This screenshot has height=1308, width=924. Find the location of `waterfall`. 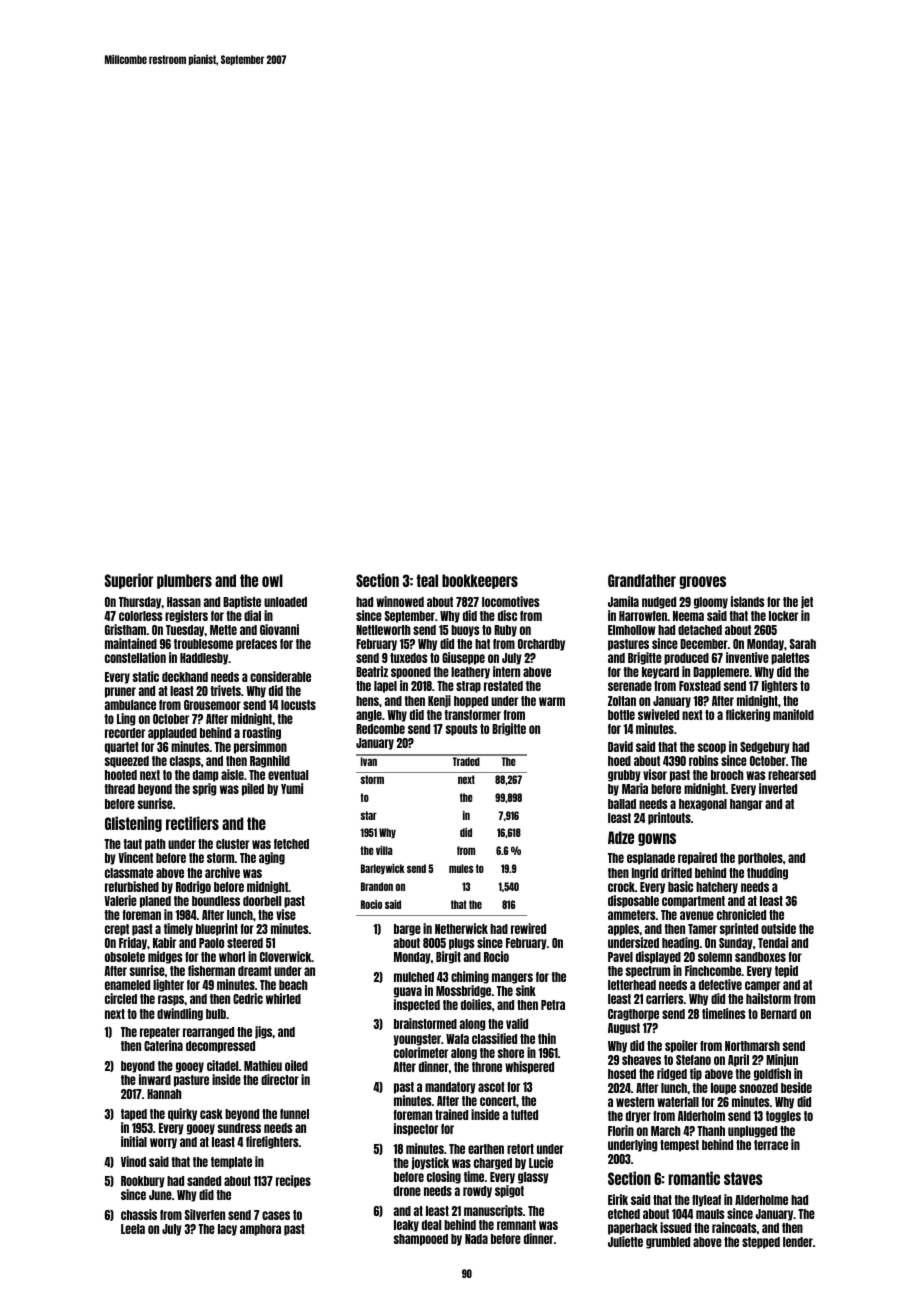

waterfall is located at coordinates (678, 1102).
